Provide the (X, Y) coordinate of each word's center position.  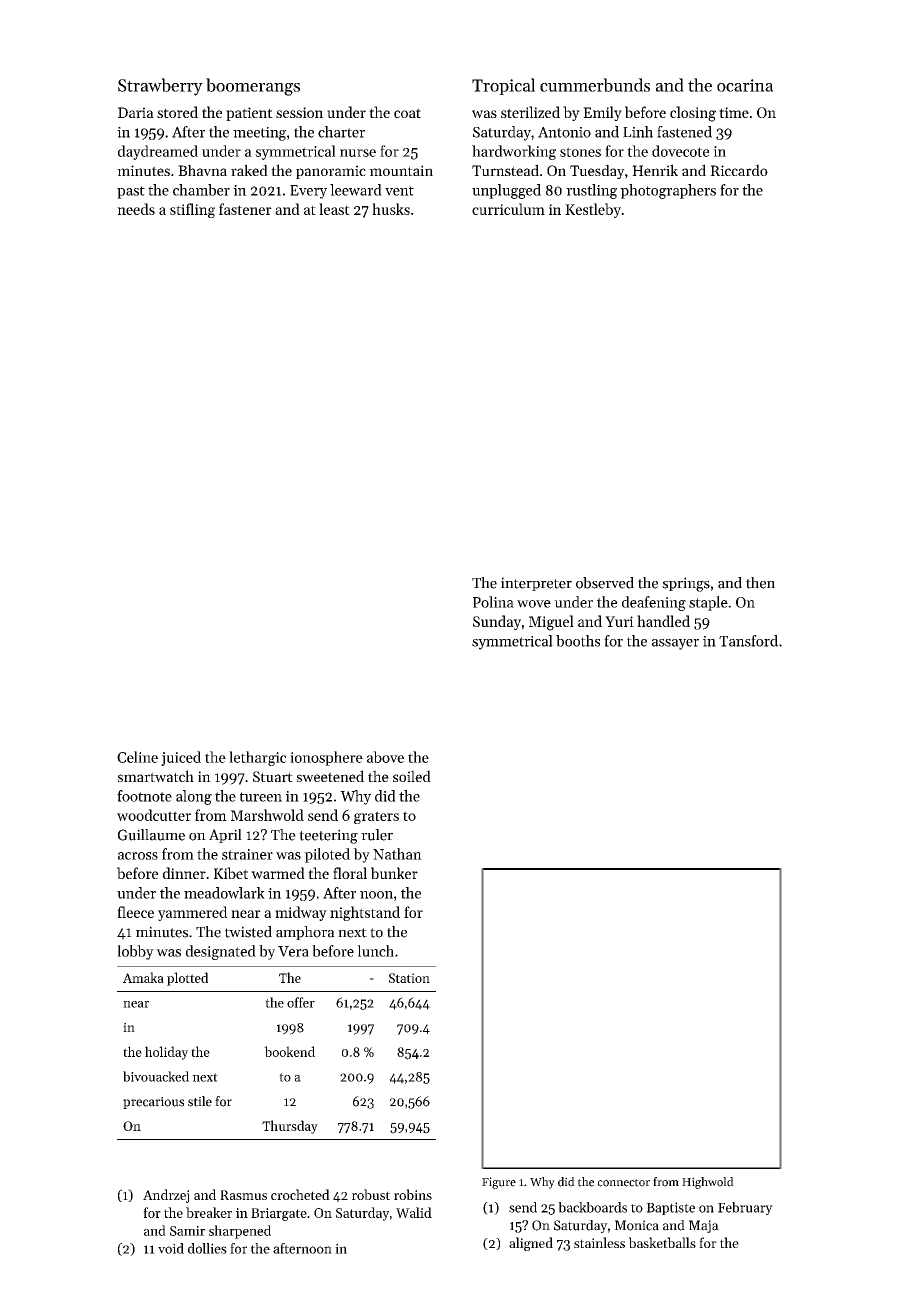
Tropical (503, 86)
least (334, 209)
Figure (499, 1183)
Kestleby (593, 210)
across (138, 856)
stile (200, 1101)
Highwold (708, 1183)
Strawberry (160, 87)
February (745, 1208)
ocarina (745, 85)
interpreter (536, 584)
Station (409, 978)
